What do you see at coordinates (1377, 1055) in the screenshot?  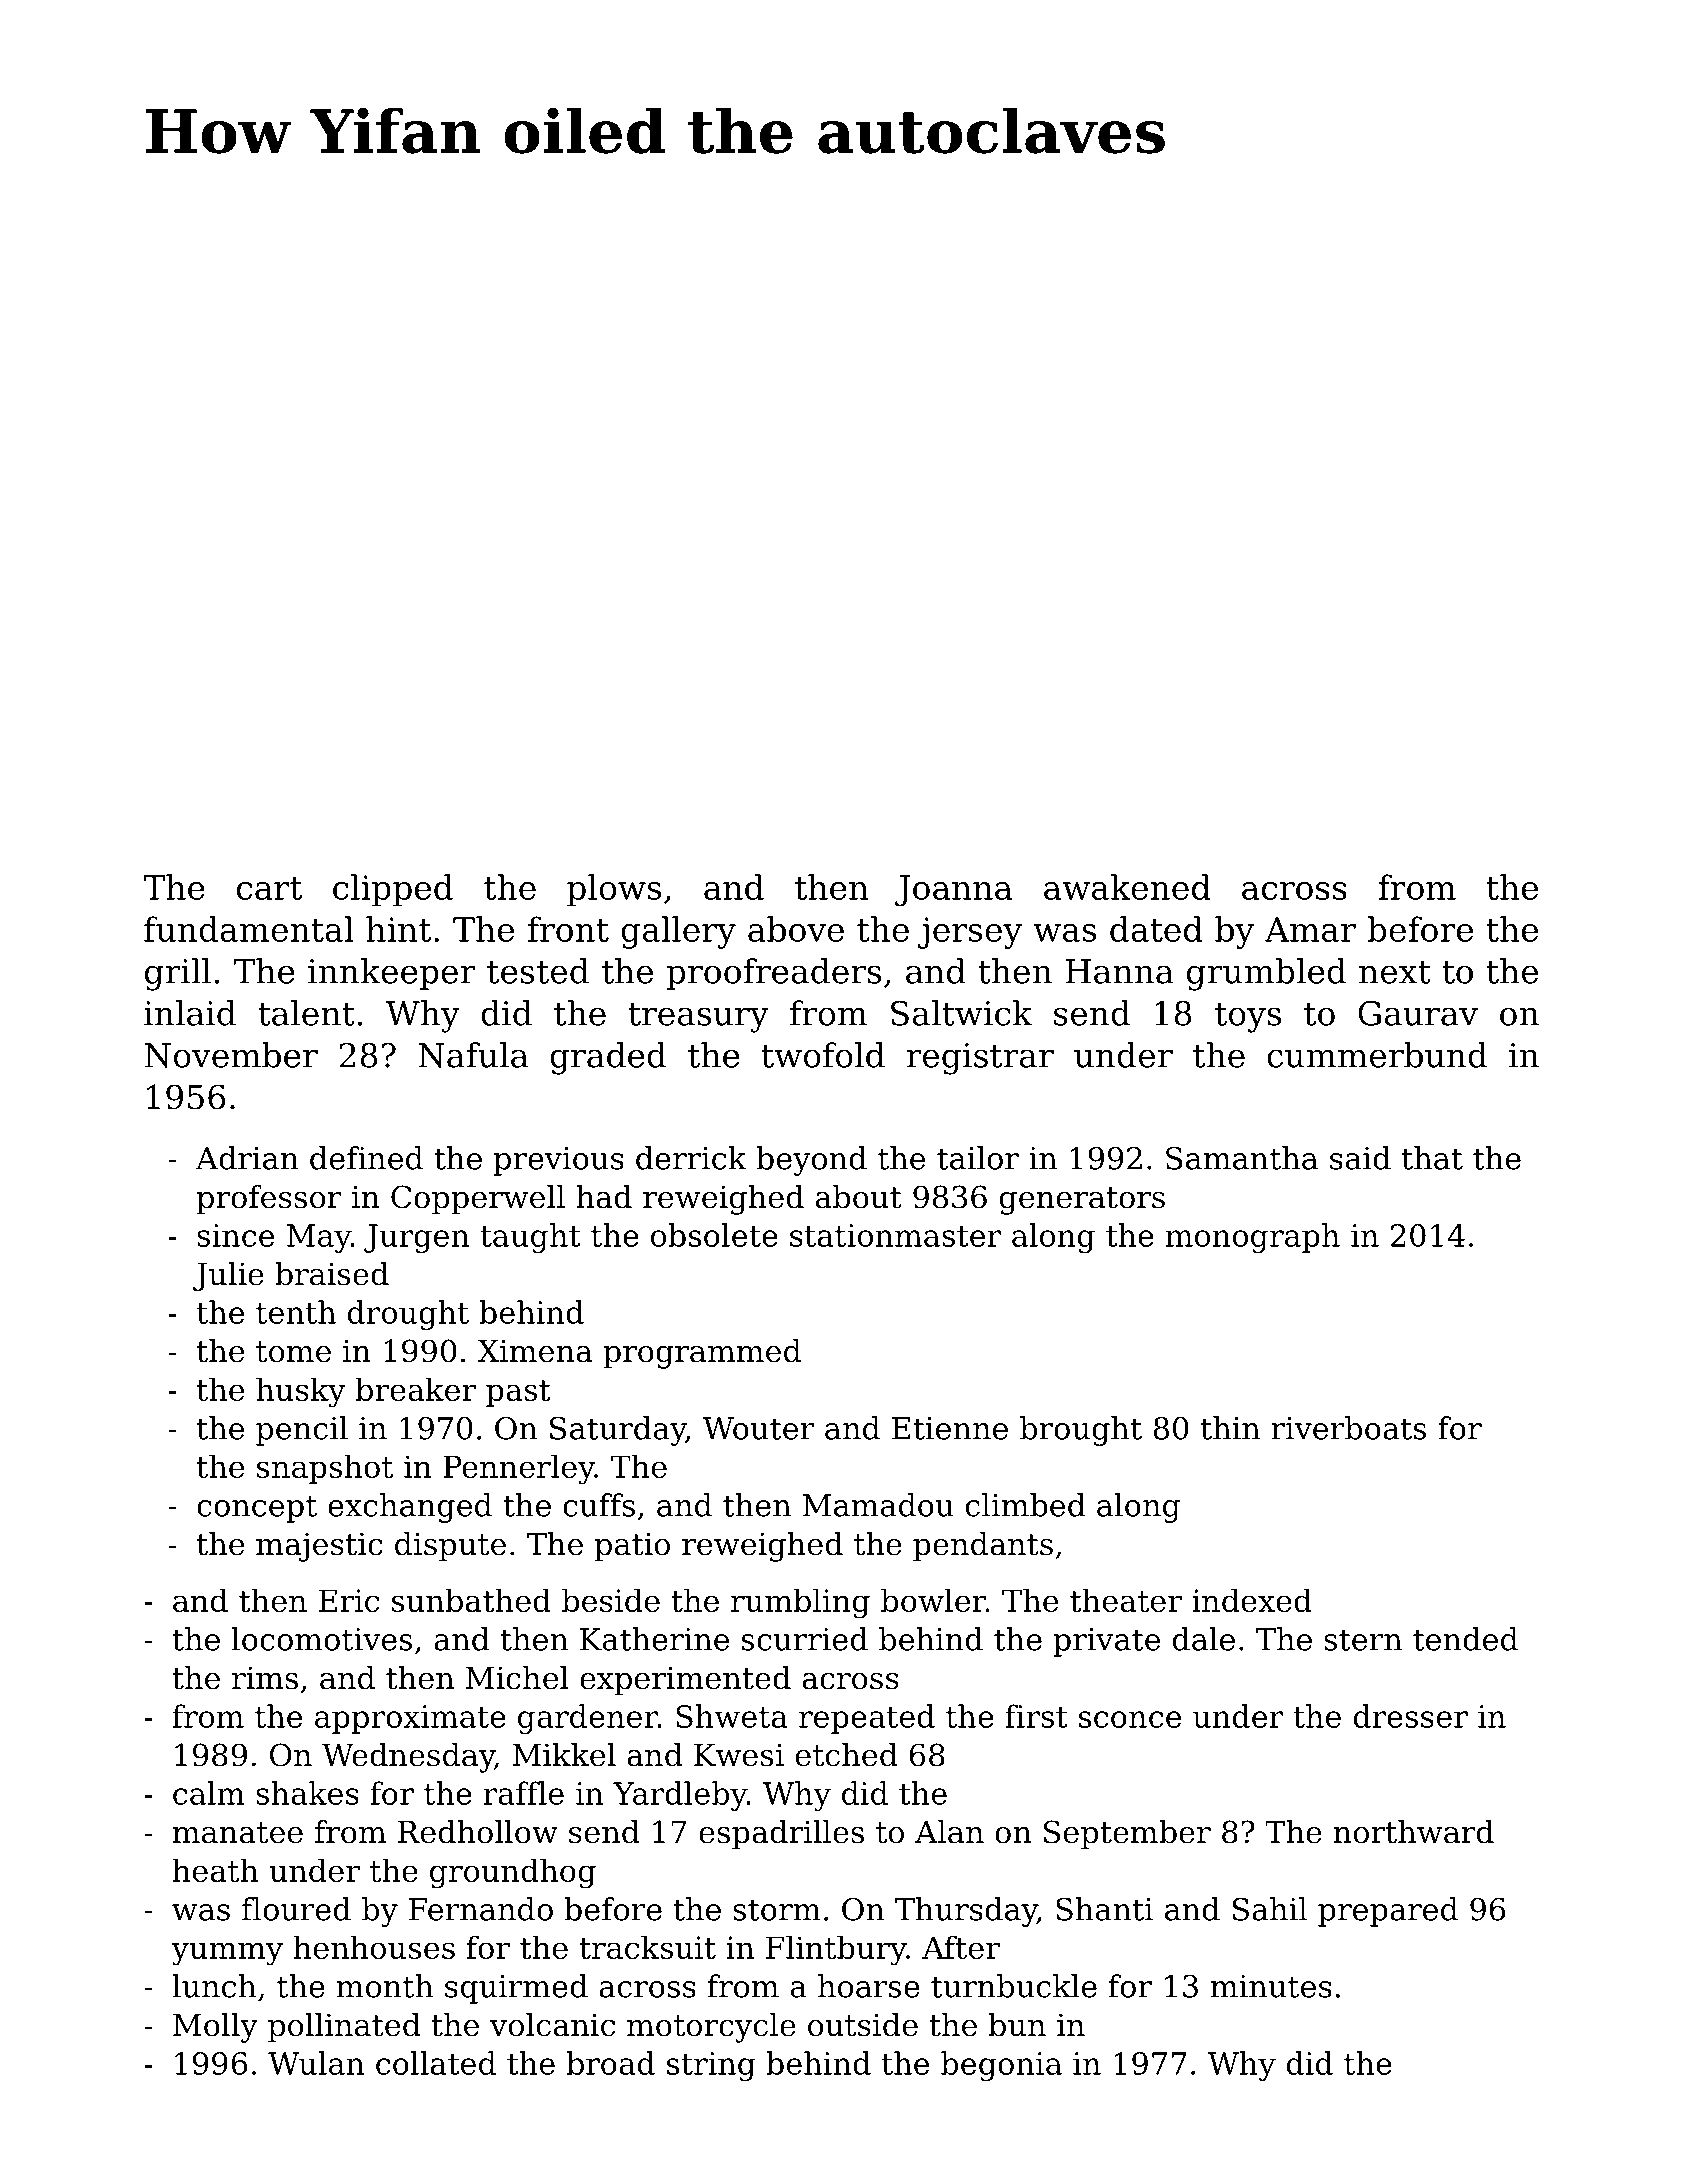 I see `cummerbund` at bounding box center [1377, 1055].
